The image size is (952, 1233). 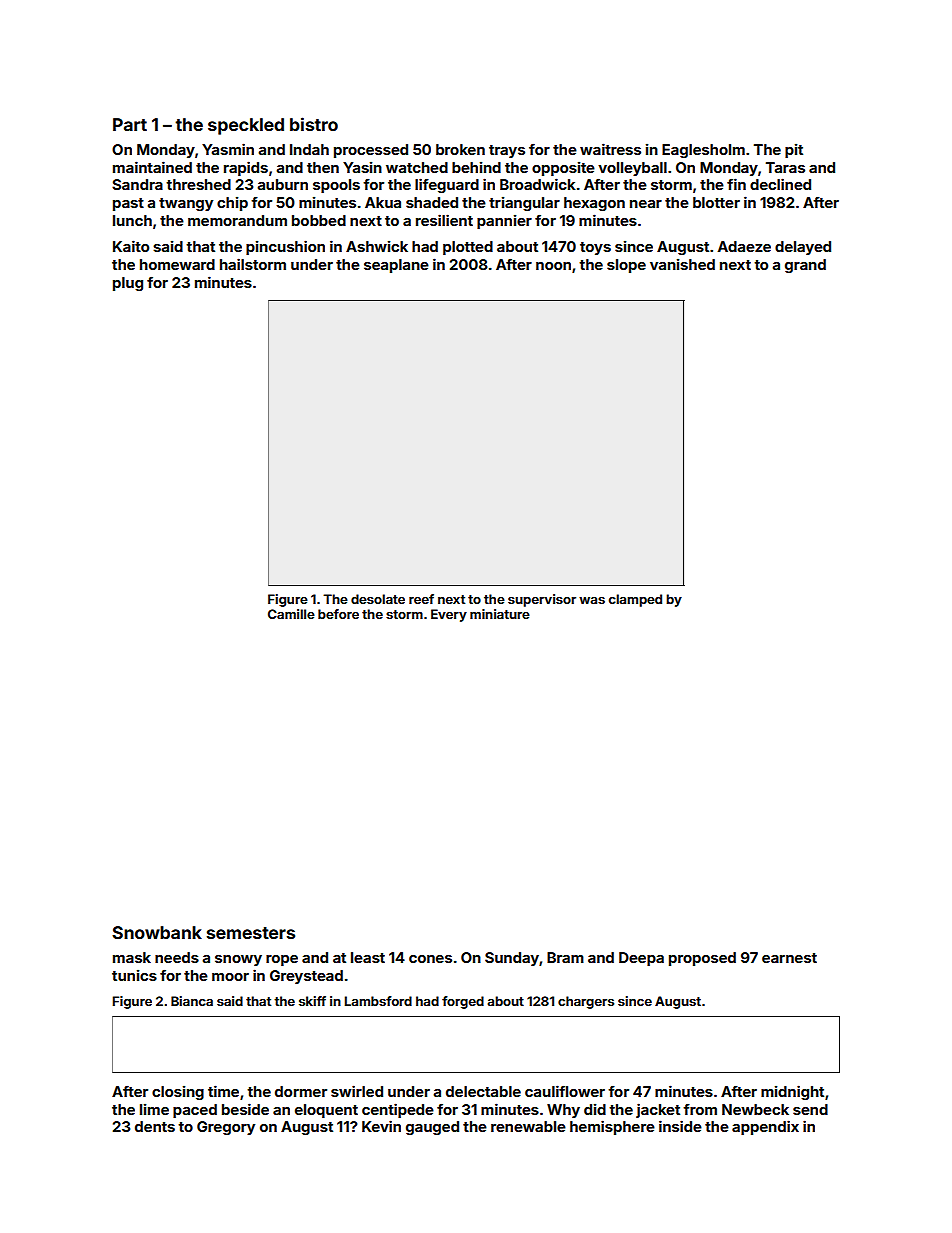 What do you see at coordinates (155, 1126) in the screenshot?
I see `dents` at bounding box center [155, 1126].
